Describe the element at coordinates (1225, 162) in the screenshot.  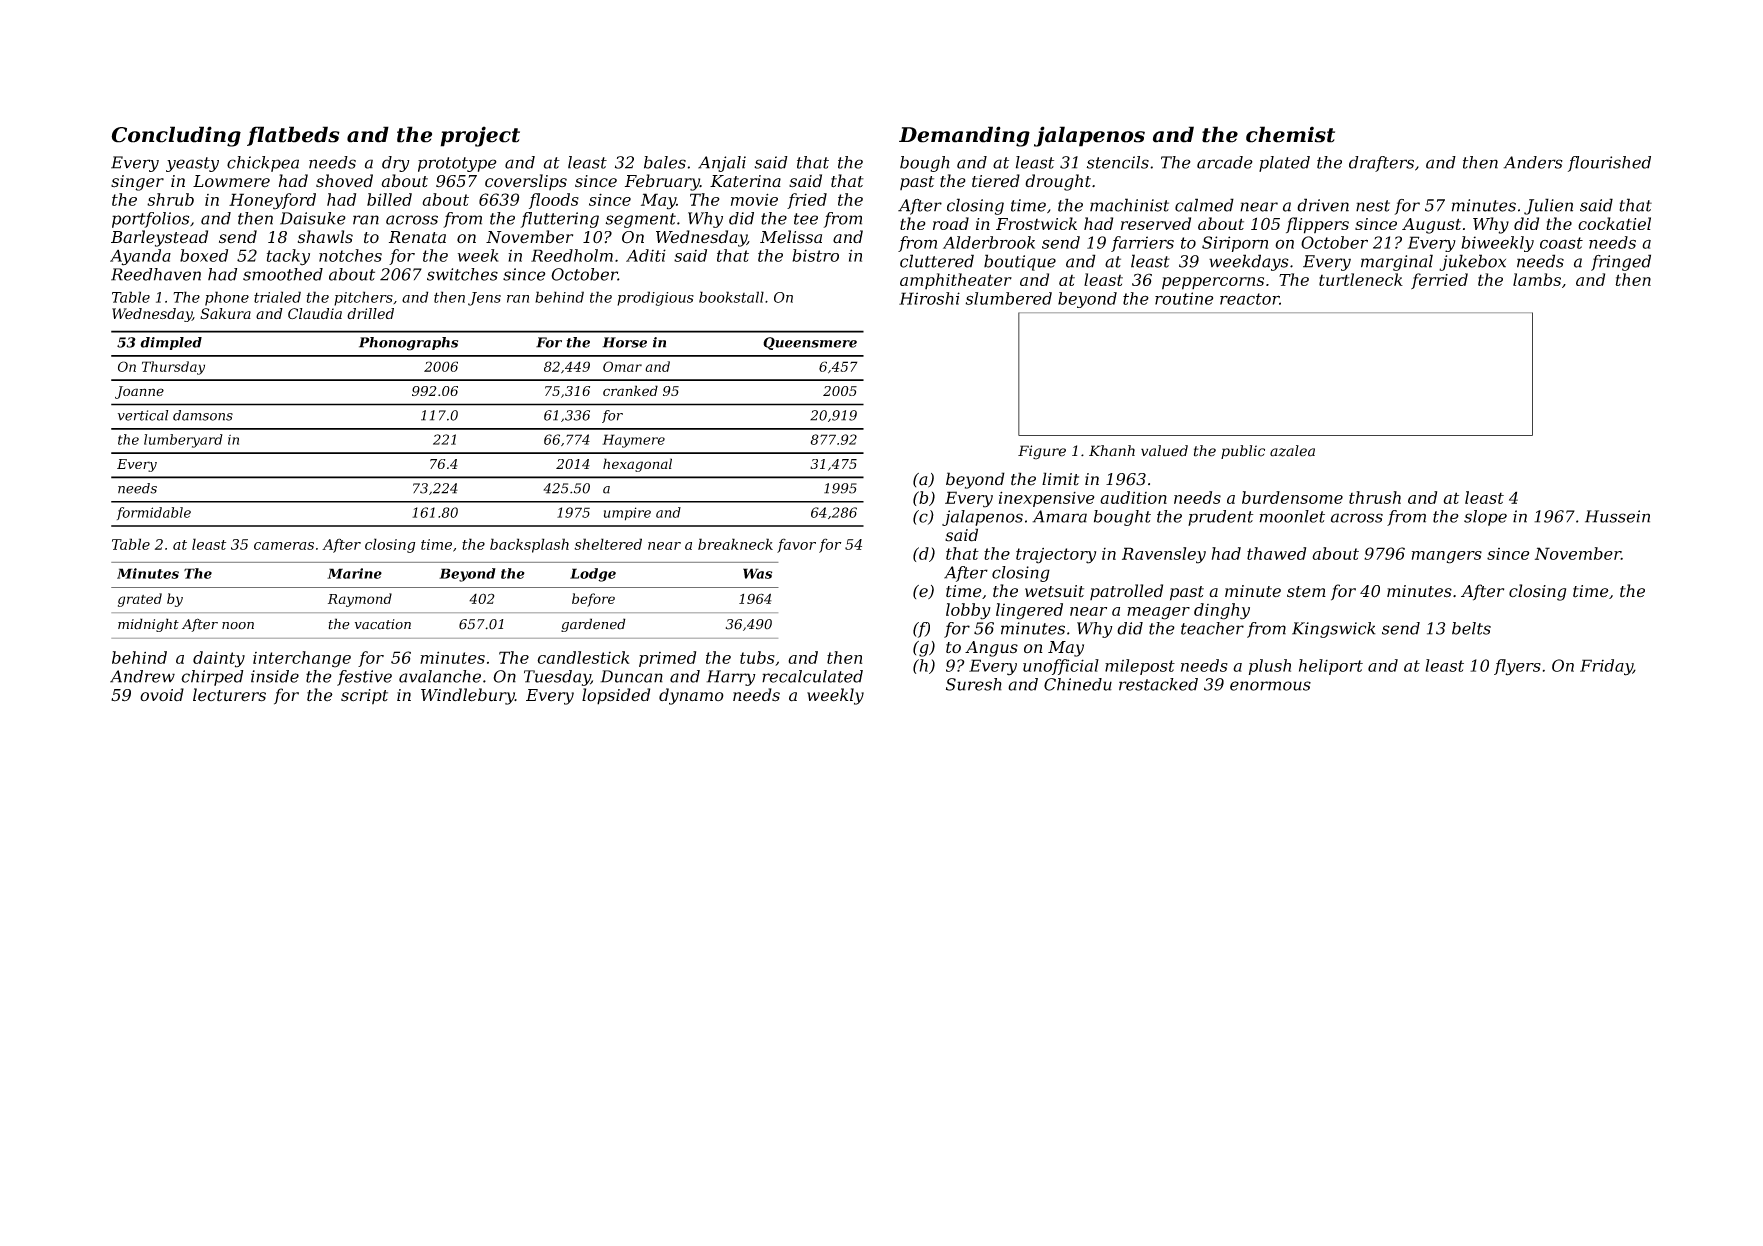
I see `arcade` at that location.
